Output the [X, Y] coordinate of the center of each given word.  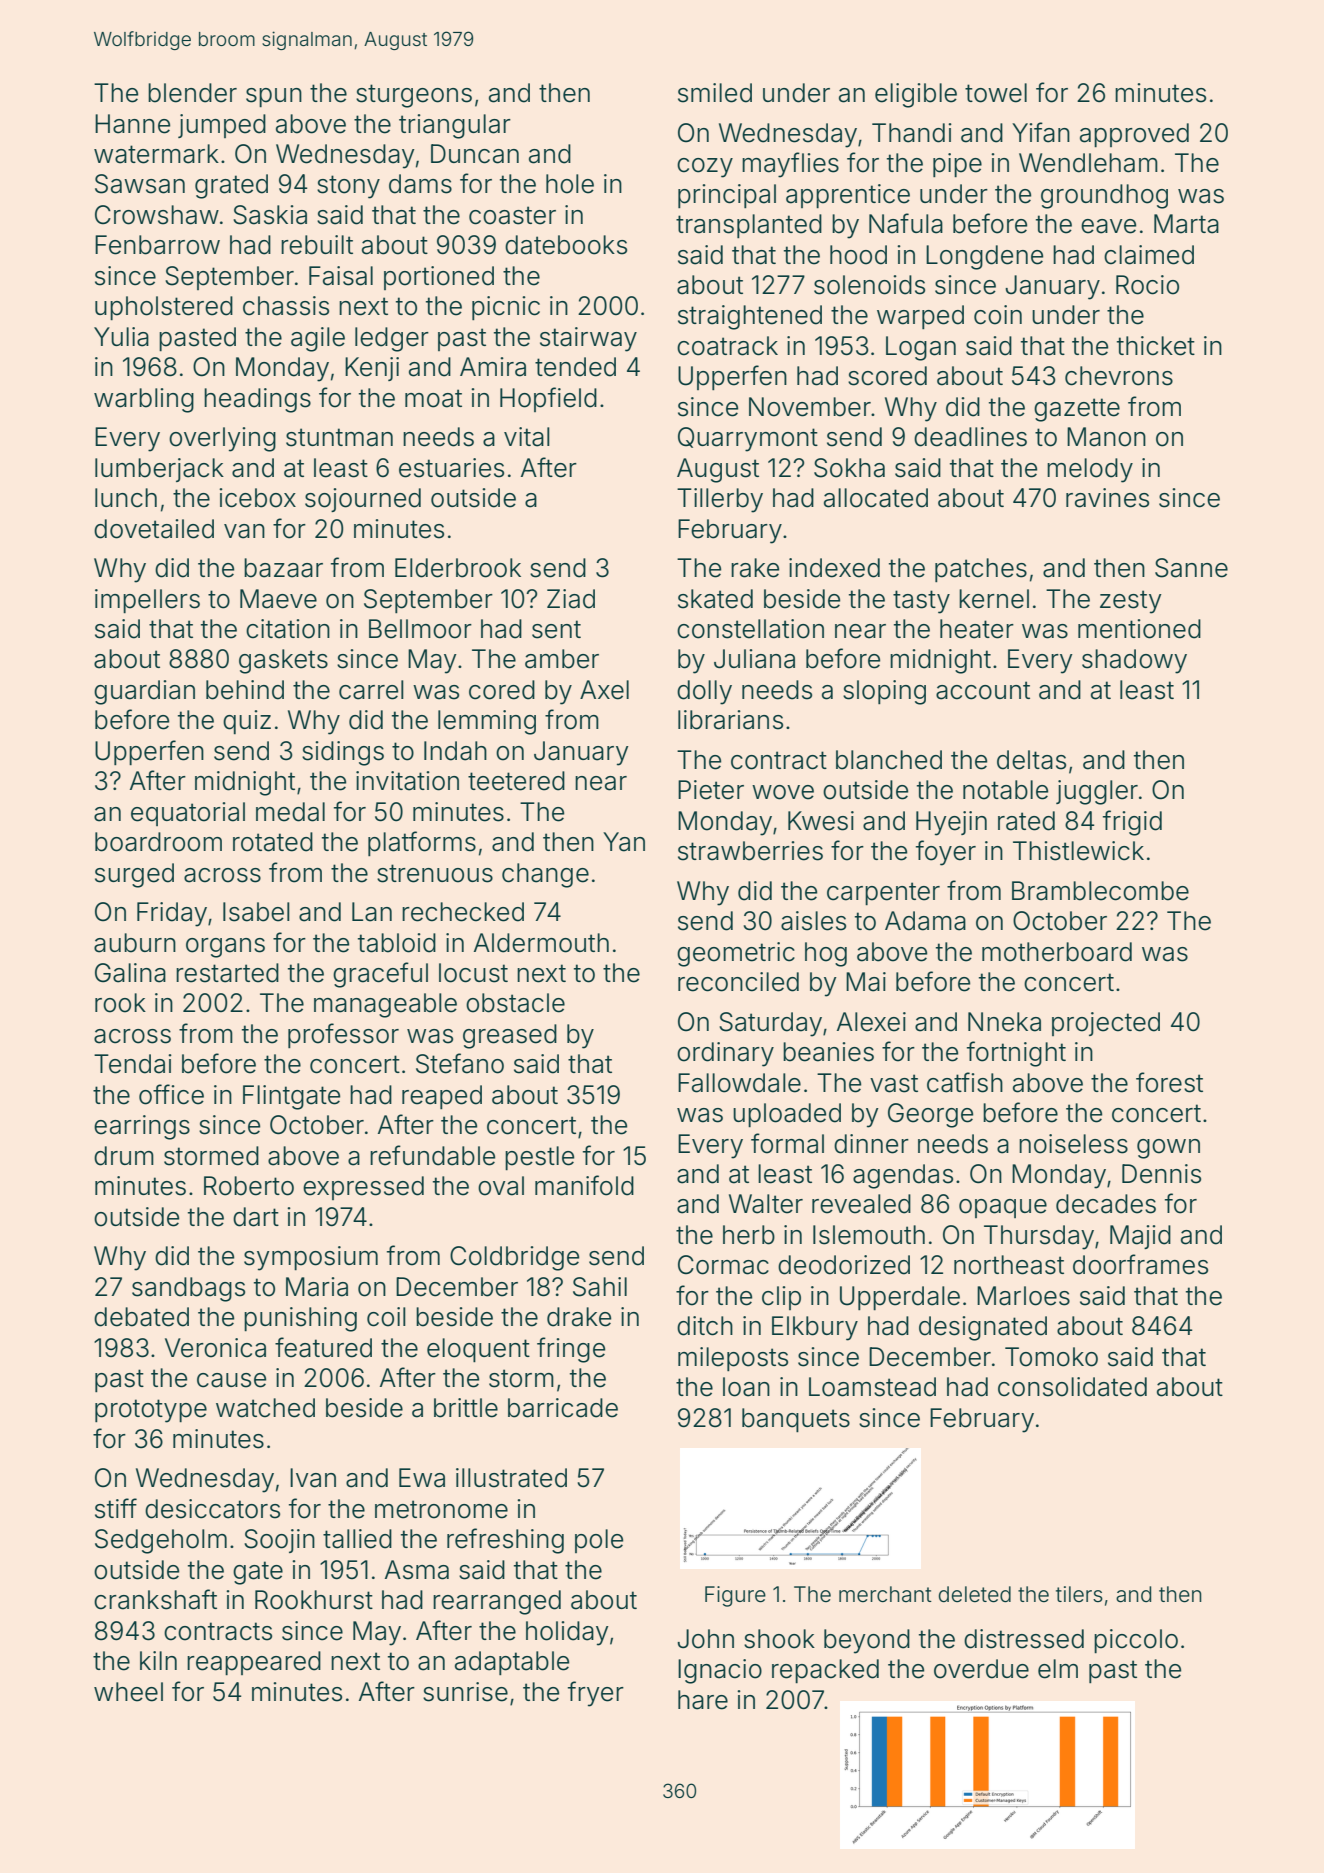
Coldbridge [514, 1258]
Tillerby [720, 500]
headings [257, 400]
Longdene [984, 257]
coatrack [727, 346]
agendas [903, 1176]
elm [1058, 1669]
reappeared [254, 1663]
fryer [596, 1694]
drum [124, 1156]
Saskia [270, 215]
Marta [1186, 224]
